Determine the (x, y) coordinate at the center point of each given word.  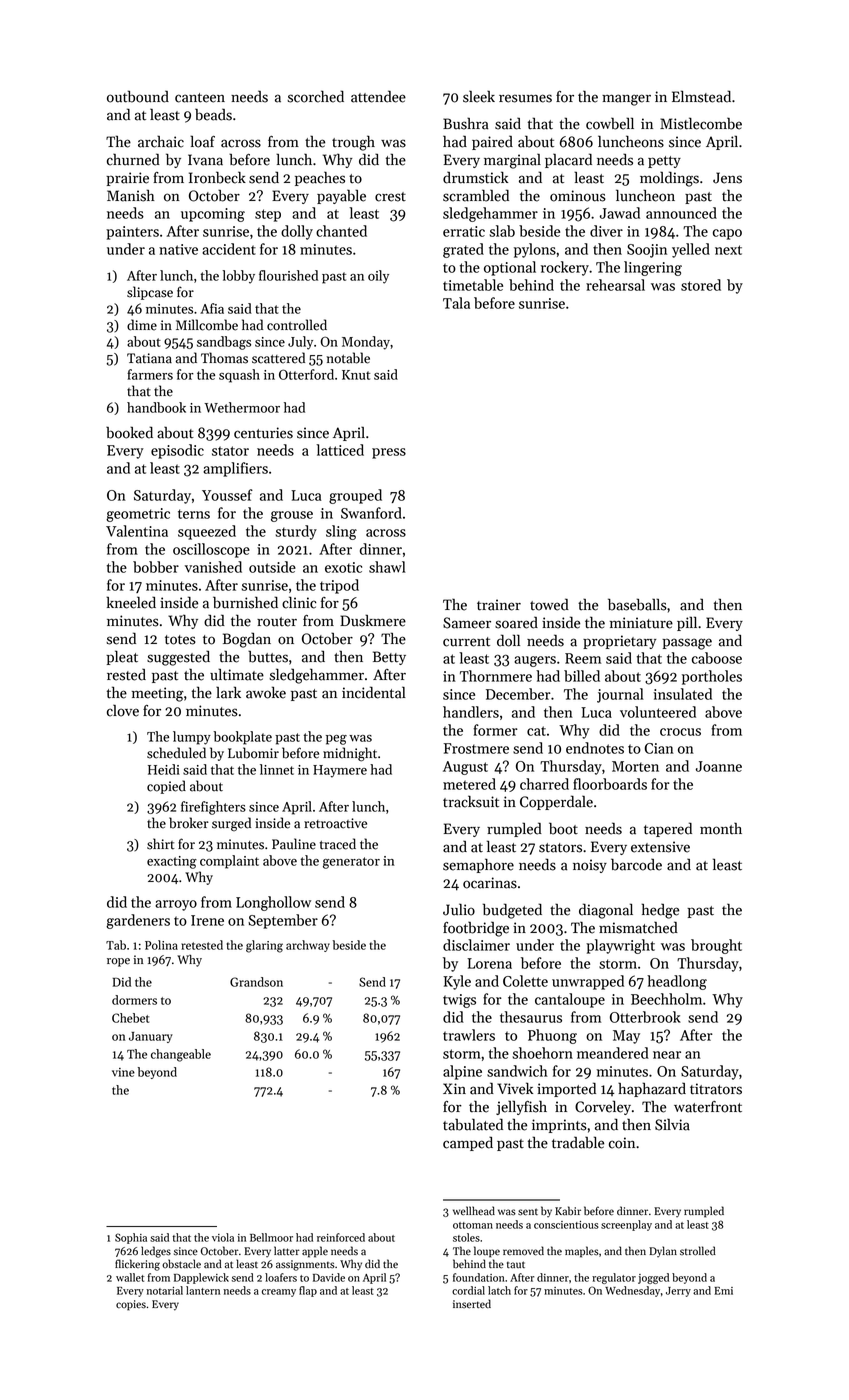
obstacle (181, 1264)
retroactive (335, 823)
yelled (691, 250)
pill (687, 623)
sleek (479, 96)
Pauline (294, 844)
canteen (200, 98)
